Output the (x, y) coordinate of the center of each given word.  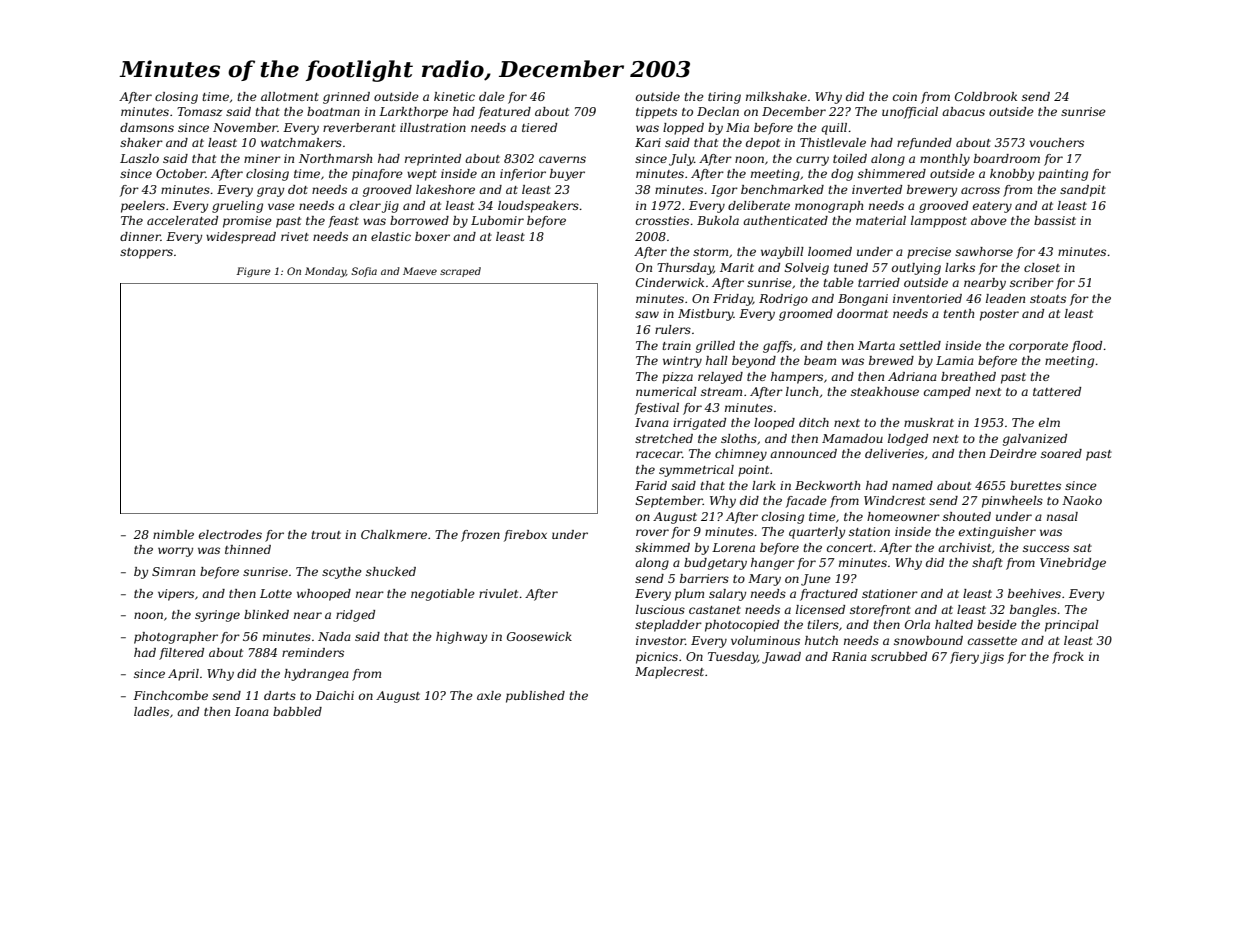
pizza (677, 378)
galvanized (1035, 440)
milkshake (776, 96)
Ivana (652, 422)
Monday (325, 272)
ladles (151, 711)
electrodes (230, 534)
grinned (346, 98)
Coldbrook (986, 96)
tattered (1057, 391)
